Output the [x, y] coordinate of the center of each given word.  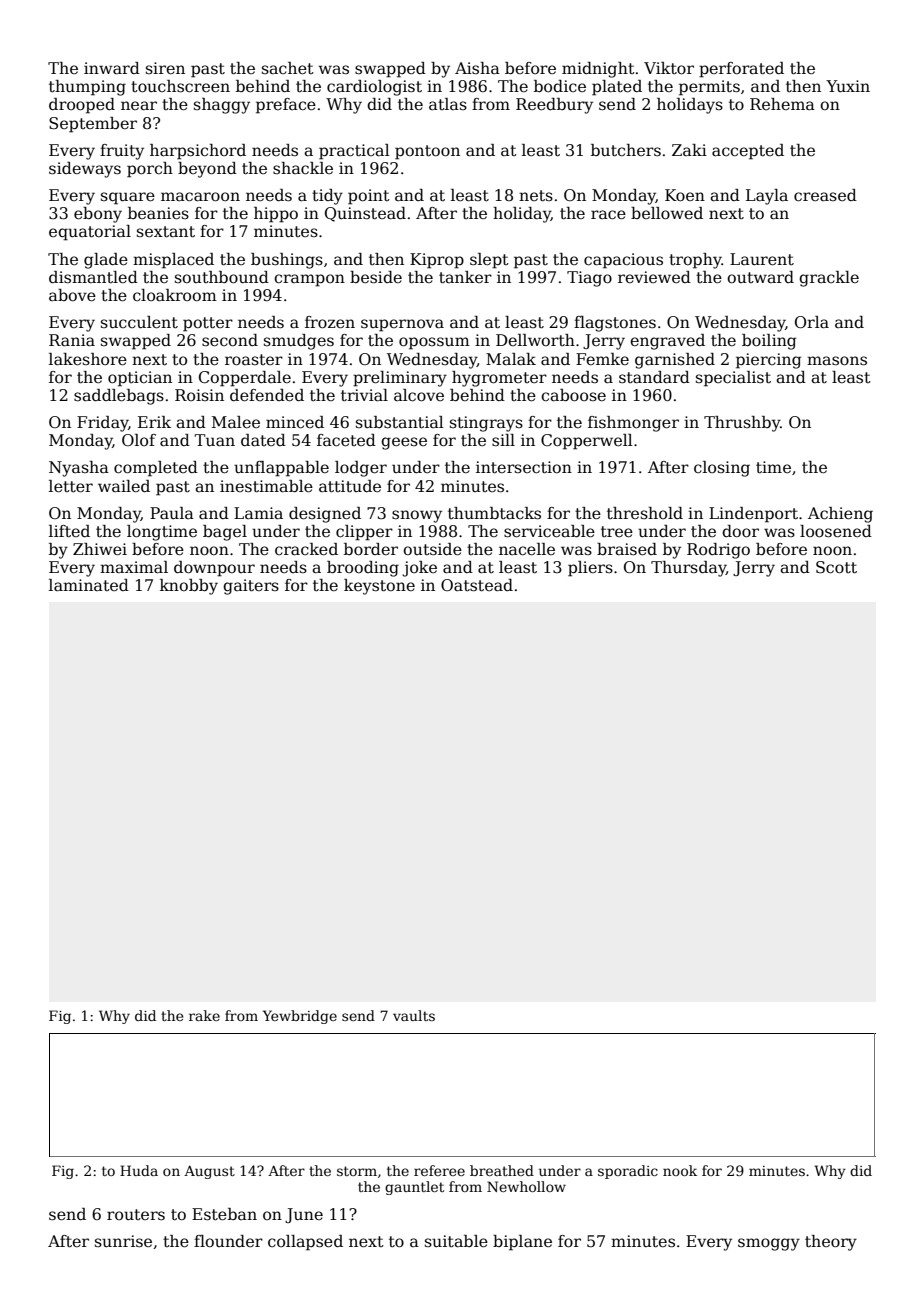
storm [357, 1171]
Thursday [688, 569]
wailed [124, 486]
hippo [276, 215]
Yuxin [848, 86]
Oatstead [477, 585]
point [369, 197]
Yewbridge [300, 1017]
